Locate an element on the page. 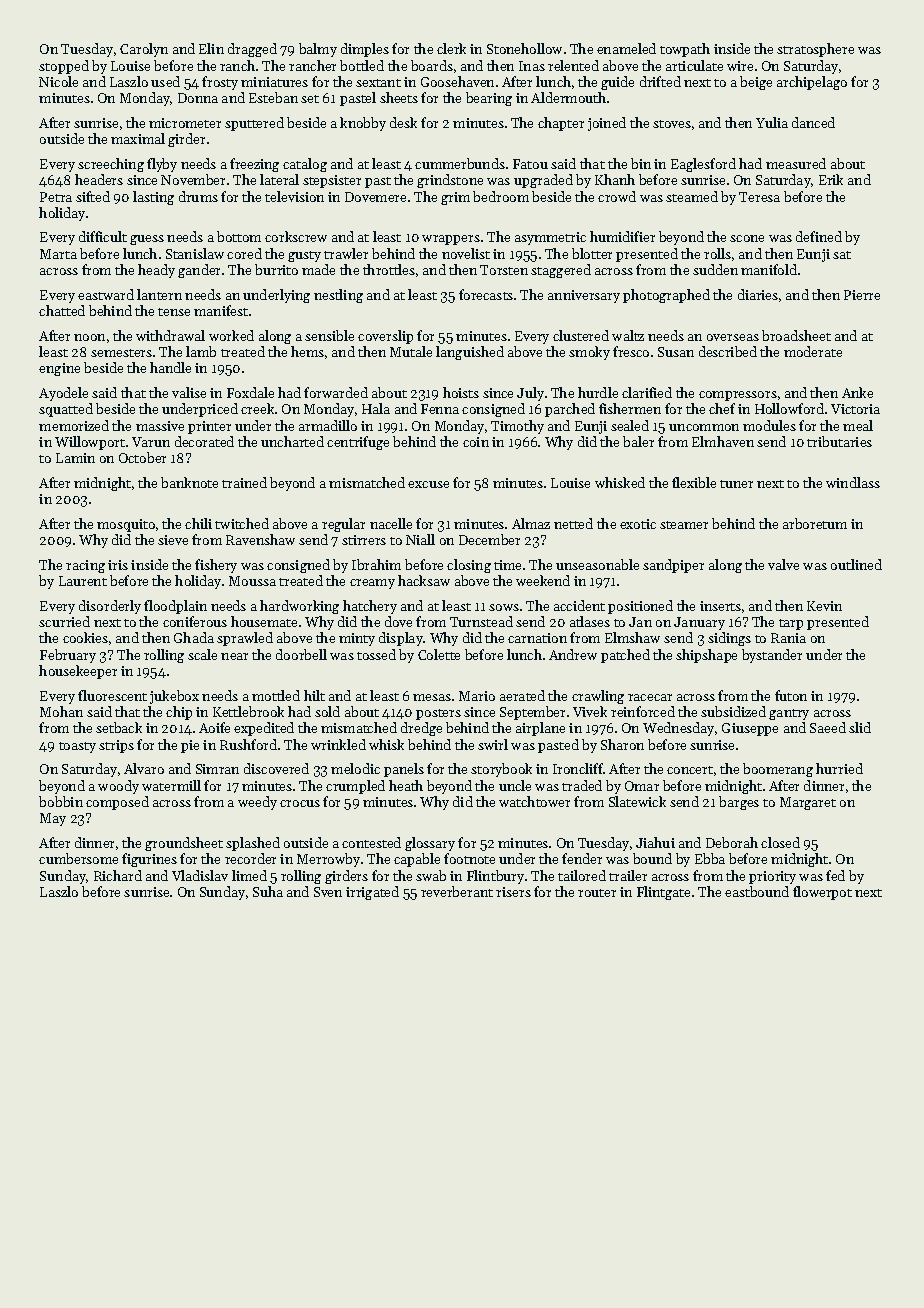  steamed is located at coordinates (692, 196).
